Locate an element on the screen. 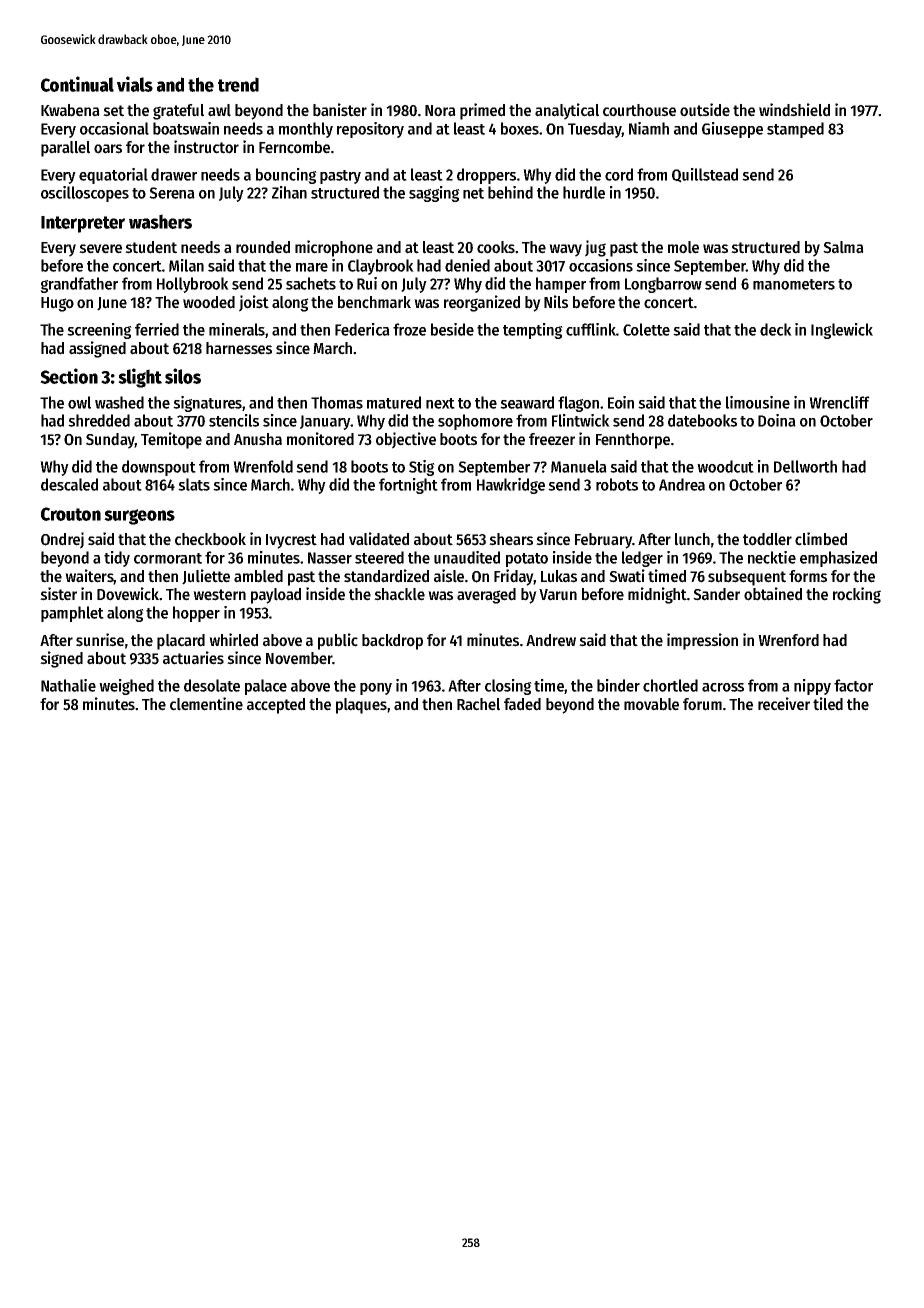  analytical is located at coordinates (567, 111).
